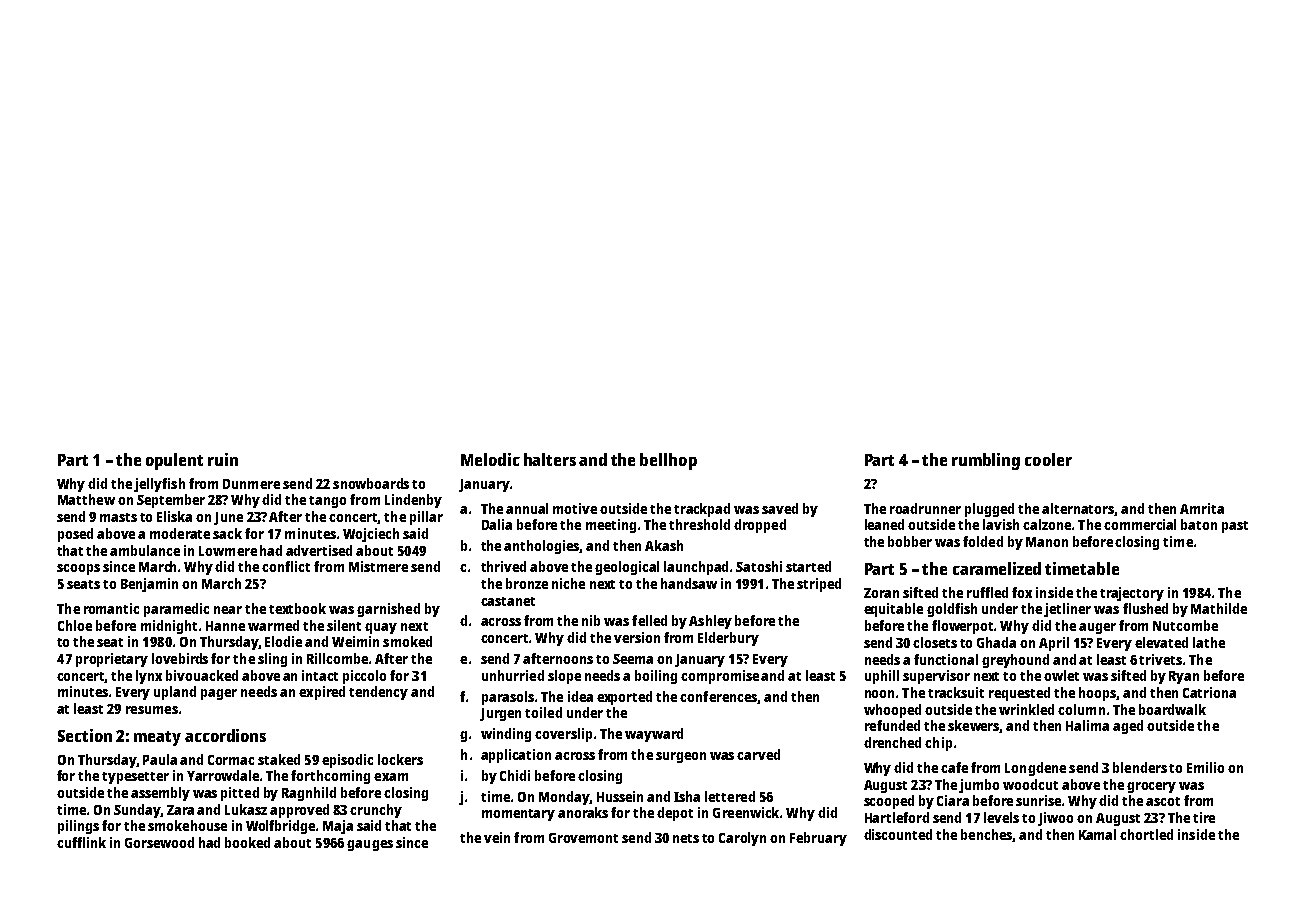 The width and height of the screenshot is (1308, 924). I want to click on cufflink, so click(81, 842).
